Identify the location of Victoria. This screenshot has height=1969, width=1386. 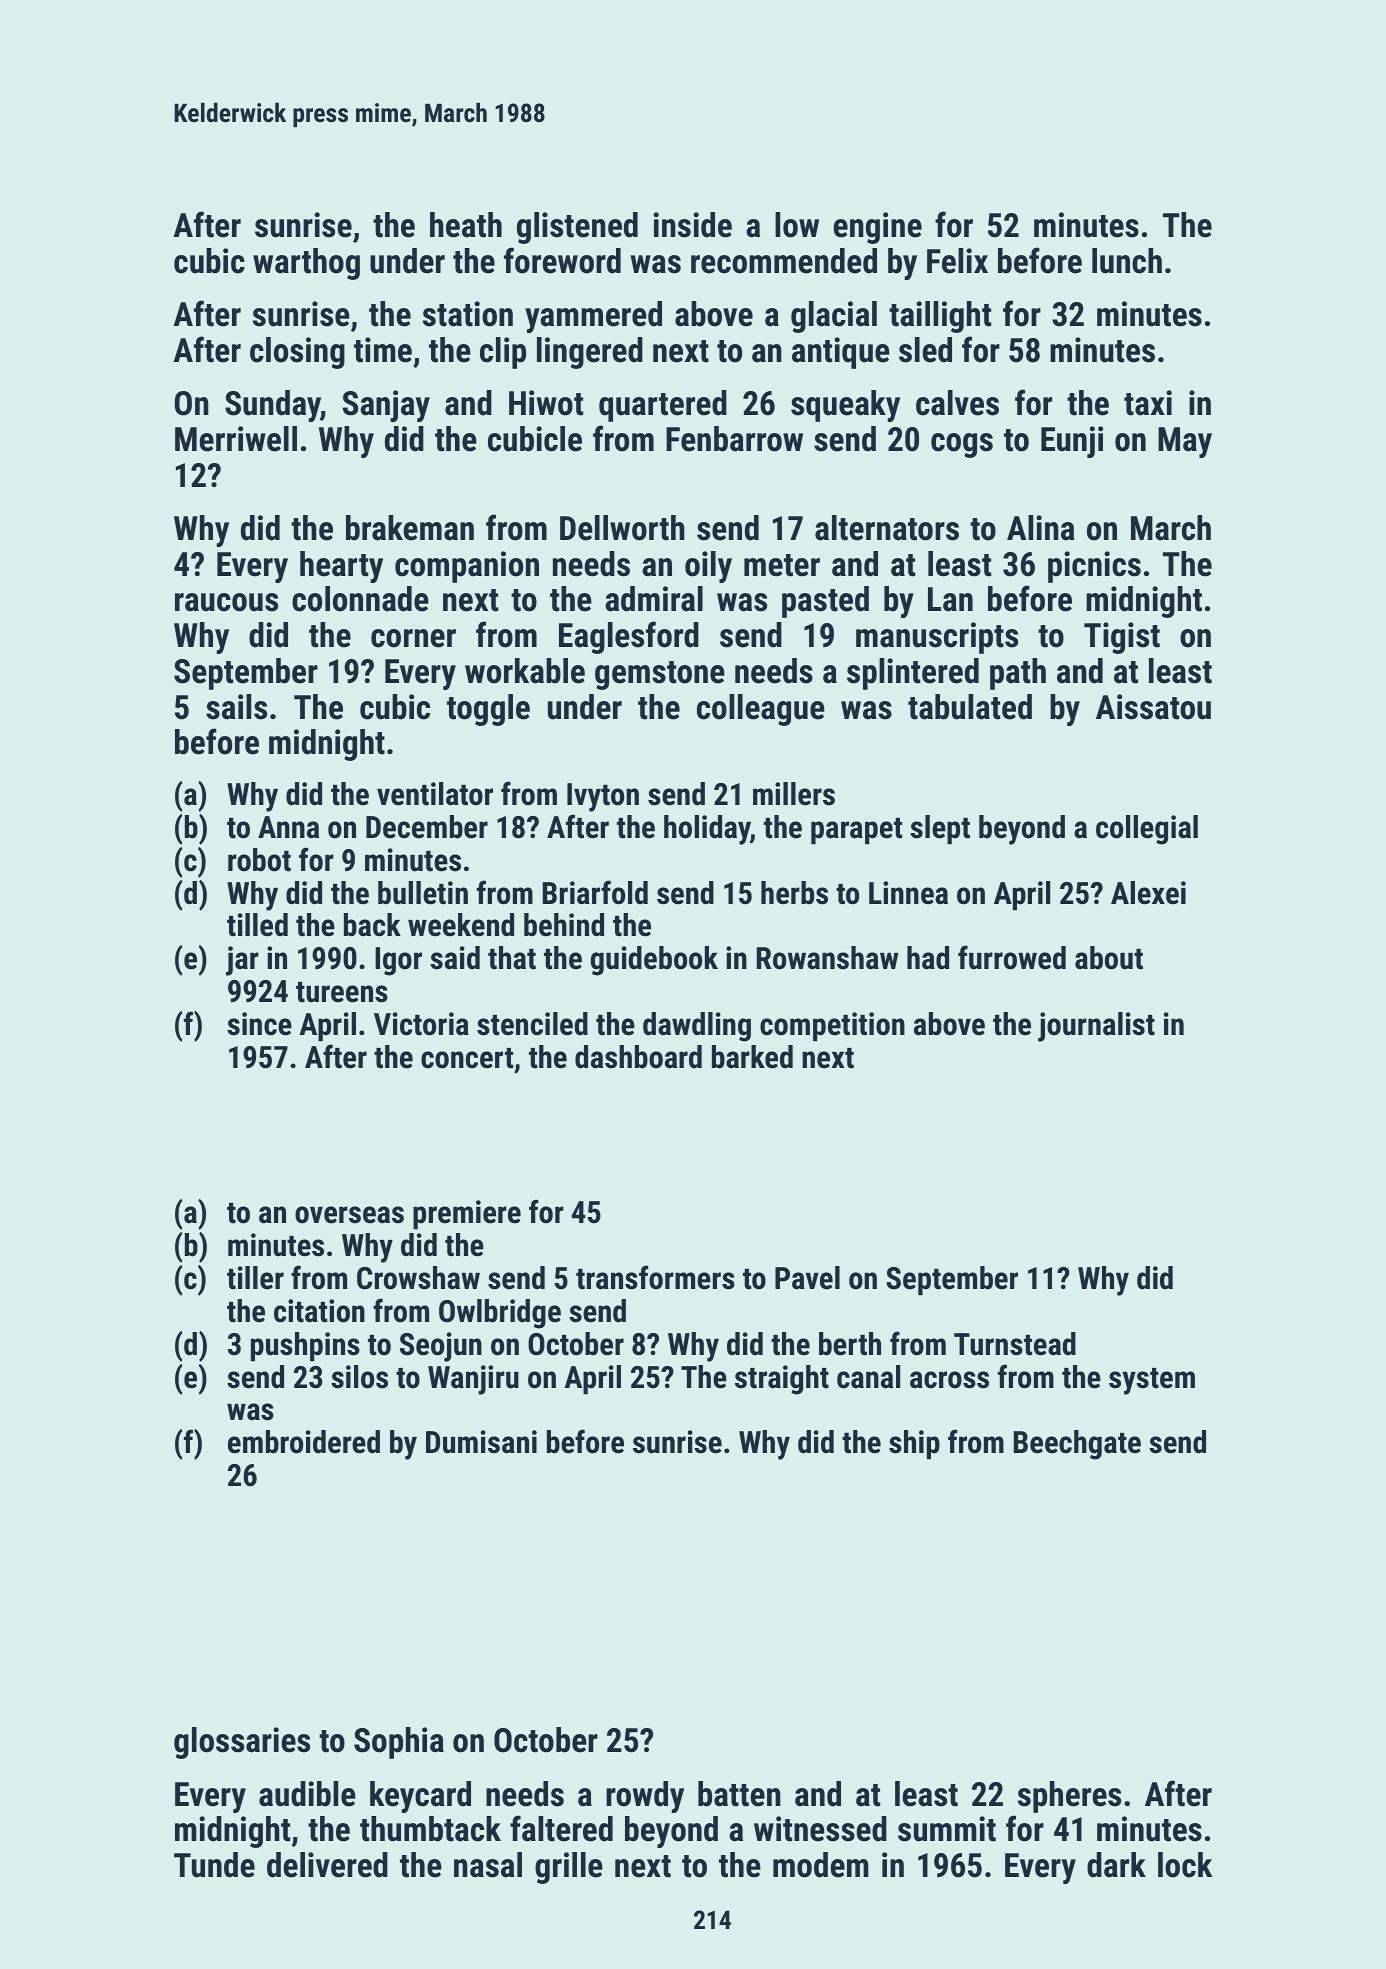
(421, 1024).
